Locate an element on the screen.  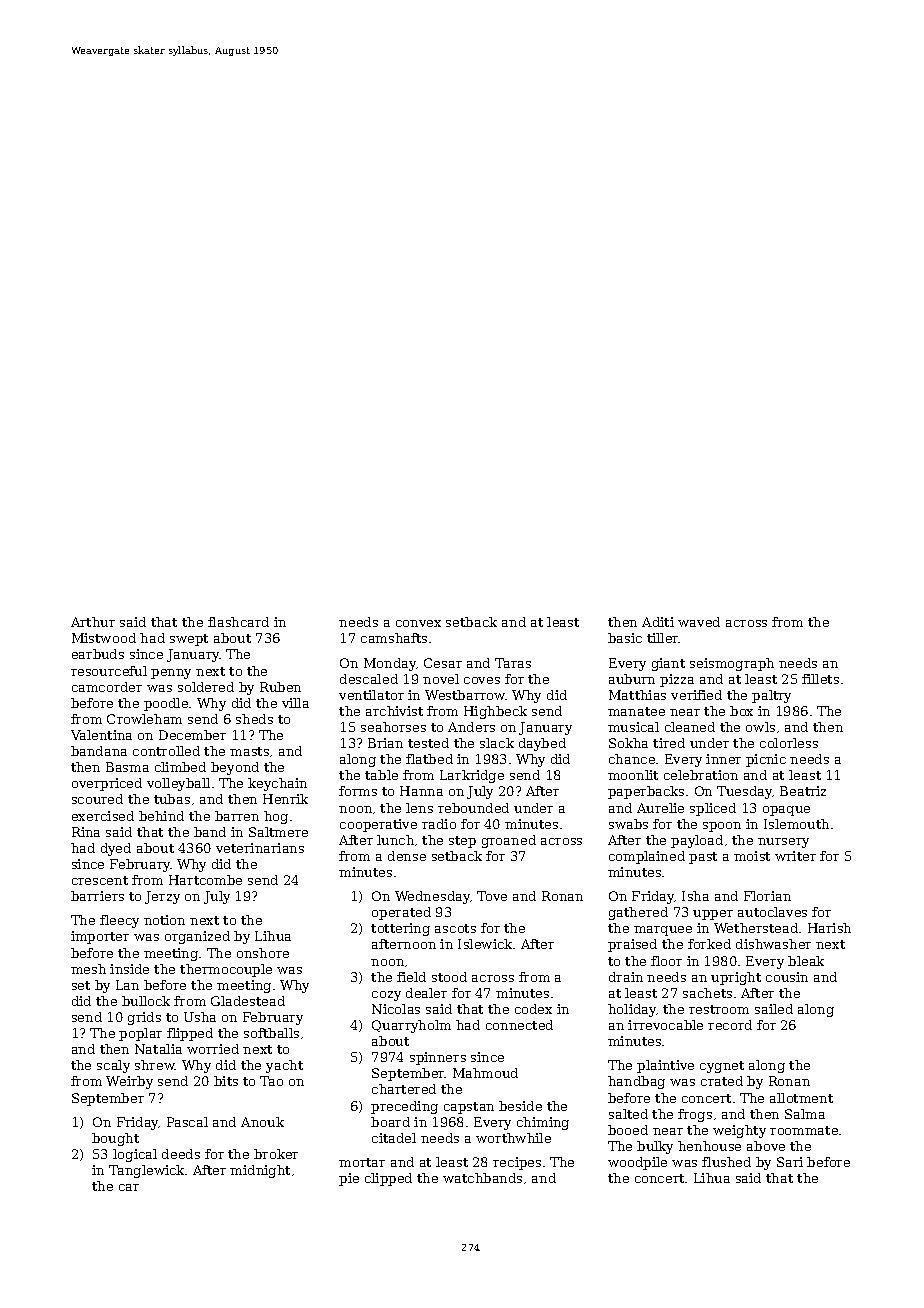
worthwhile is located at coordinates (513, 1138).
